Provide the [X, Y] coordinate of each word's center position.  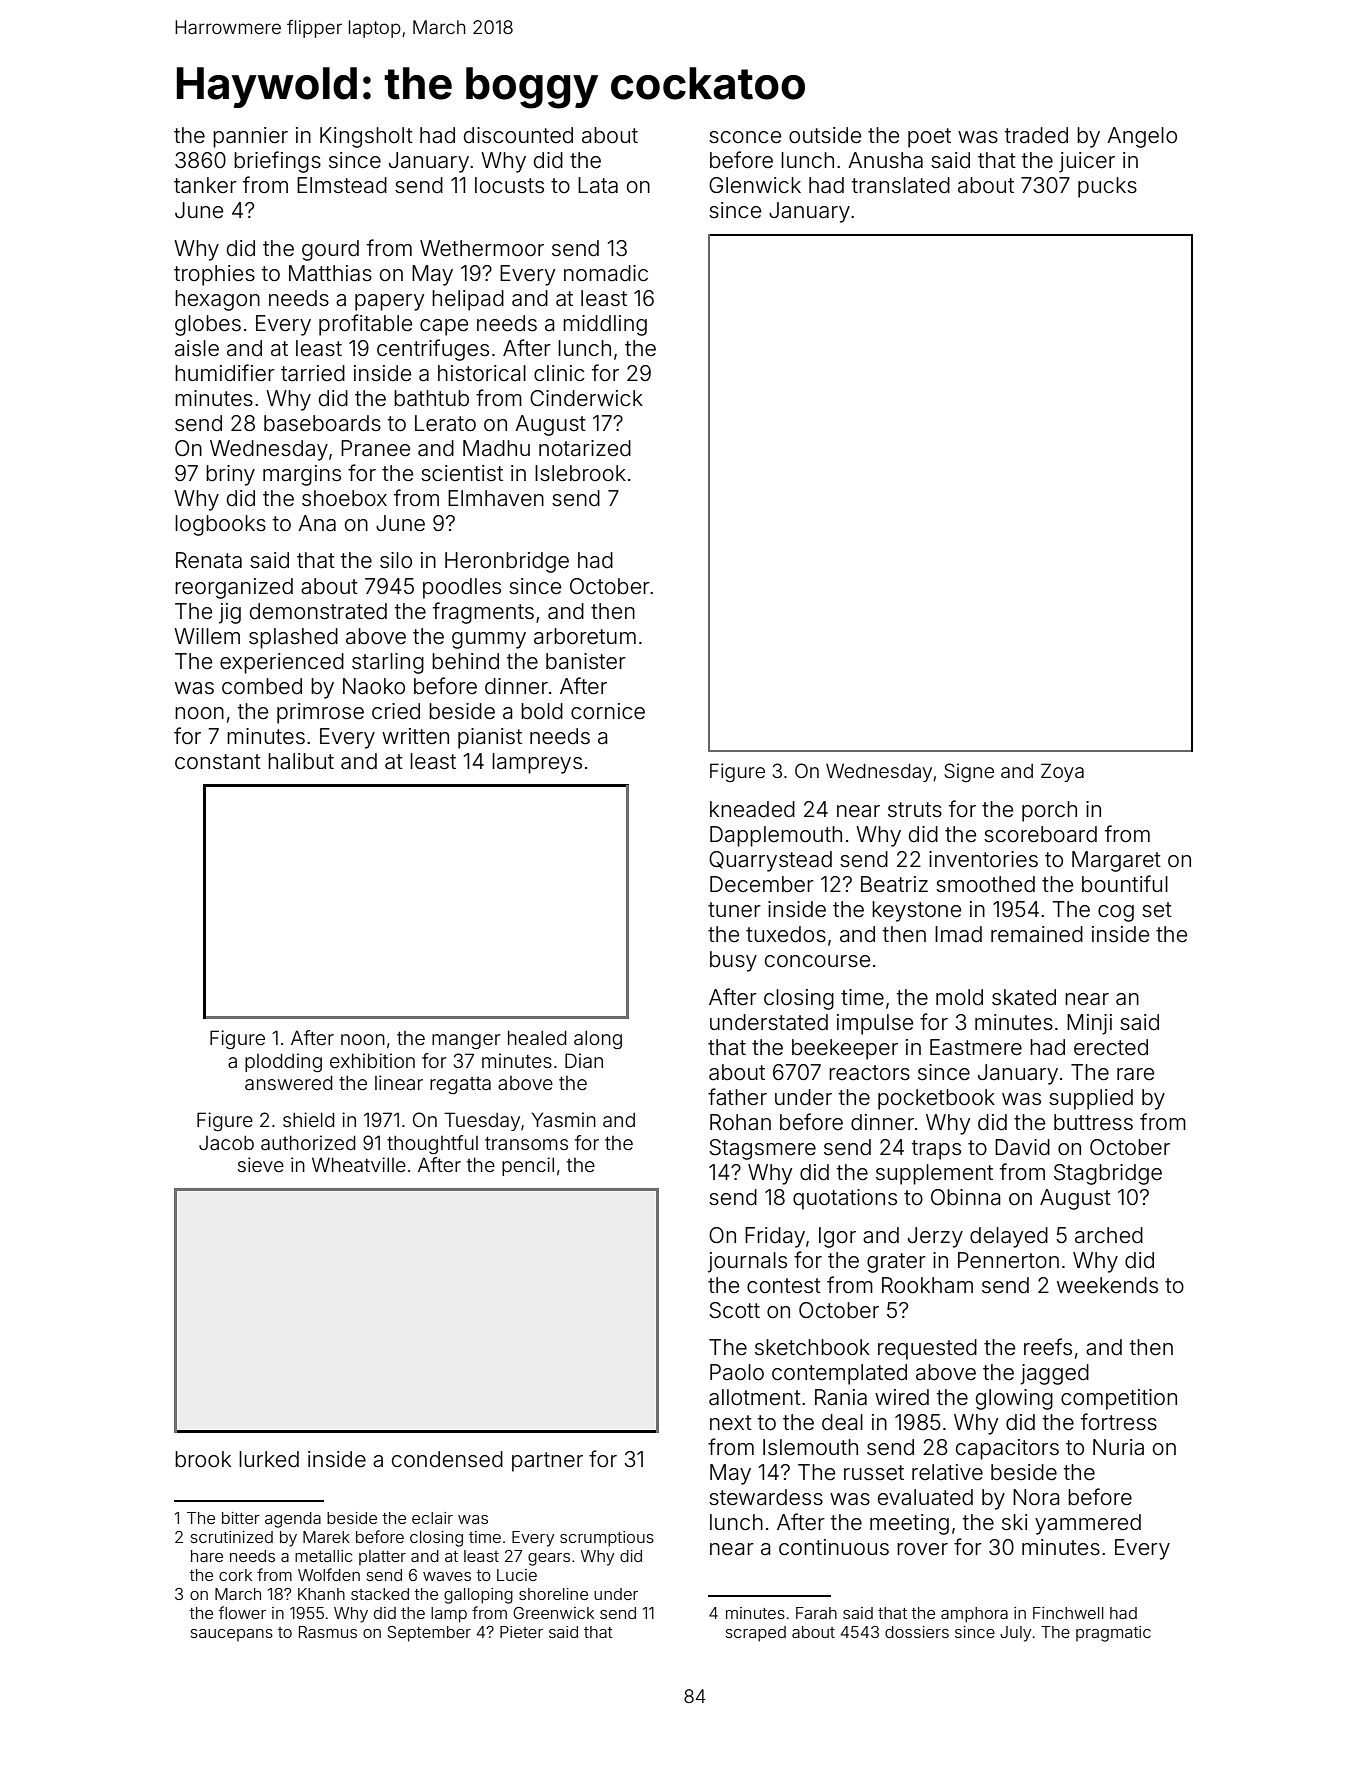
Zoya [1062, 772]
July [1015, 1634]
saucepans [232, 1635]
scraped [756, 1634]
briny [230, 475]
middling [605, 325]
